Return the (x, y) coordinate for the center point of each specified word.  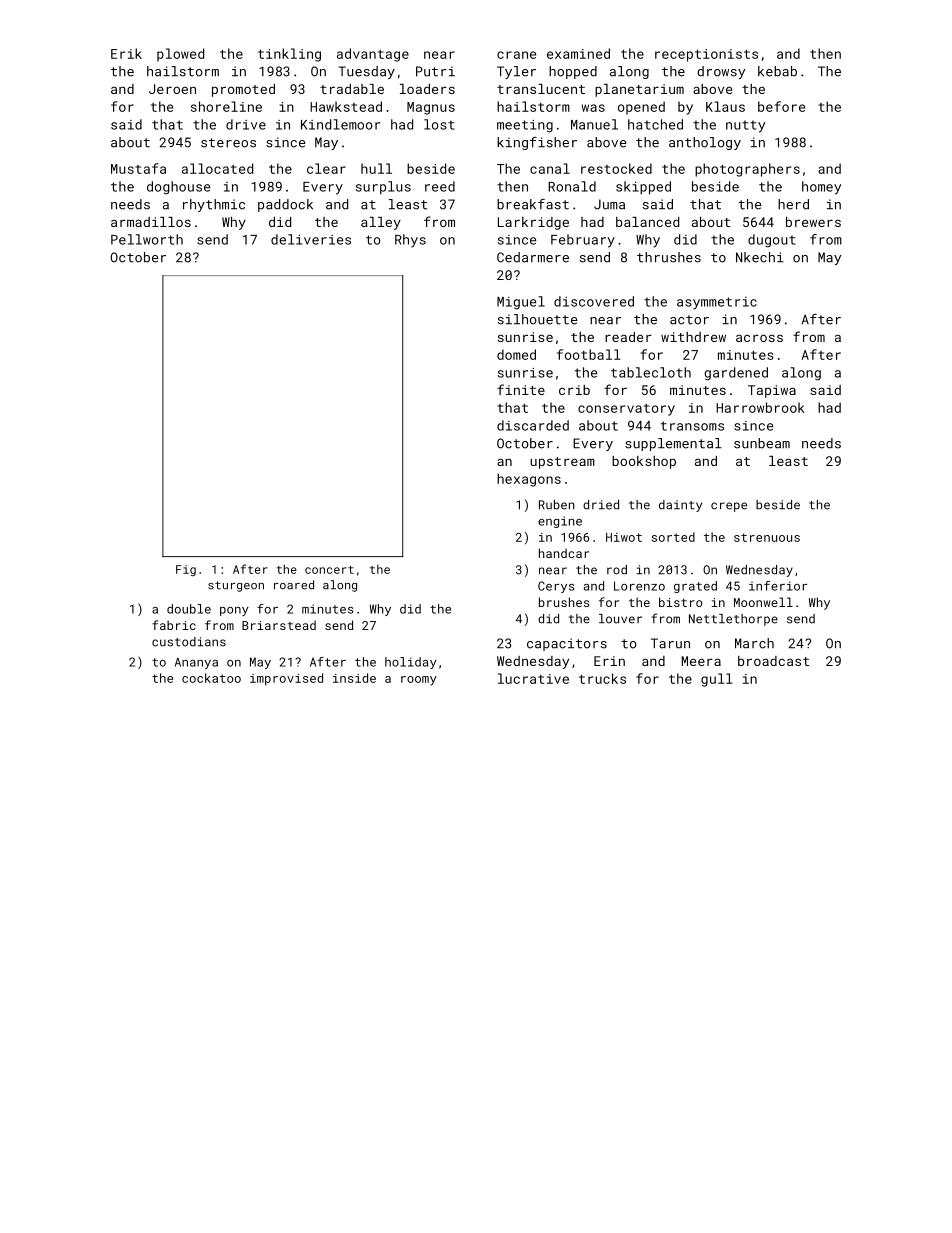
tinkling (289, 55)
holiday (411, 663)
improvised (286, 679)
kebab (777, 71)
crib (574, 390)
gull (717, 680)
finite (521, 389)
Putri (435, 71)
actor (689, 320)
